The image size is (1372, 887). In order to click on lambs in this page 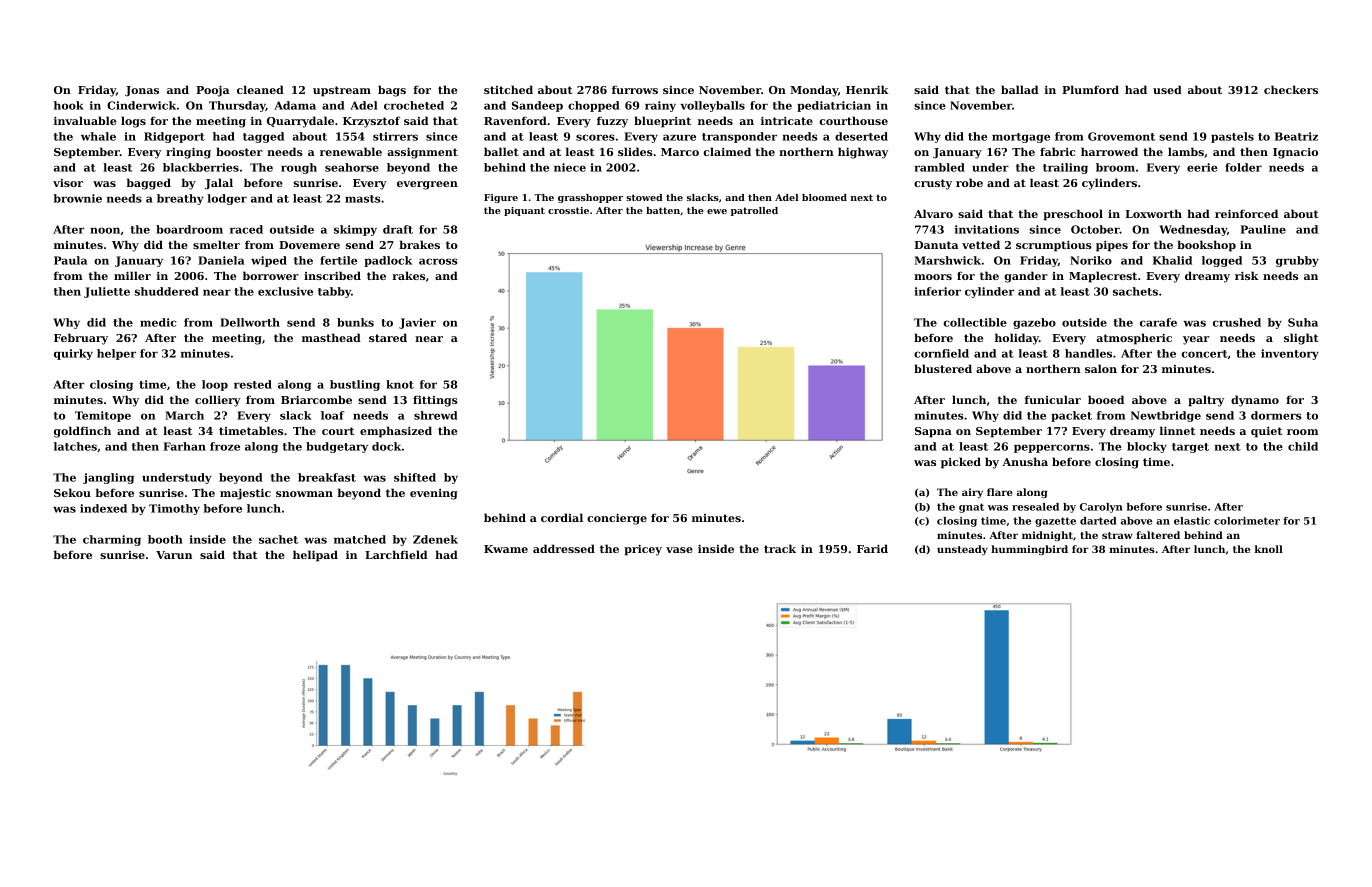, I will do `click(1186, 151)`.
